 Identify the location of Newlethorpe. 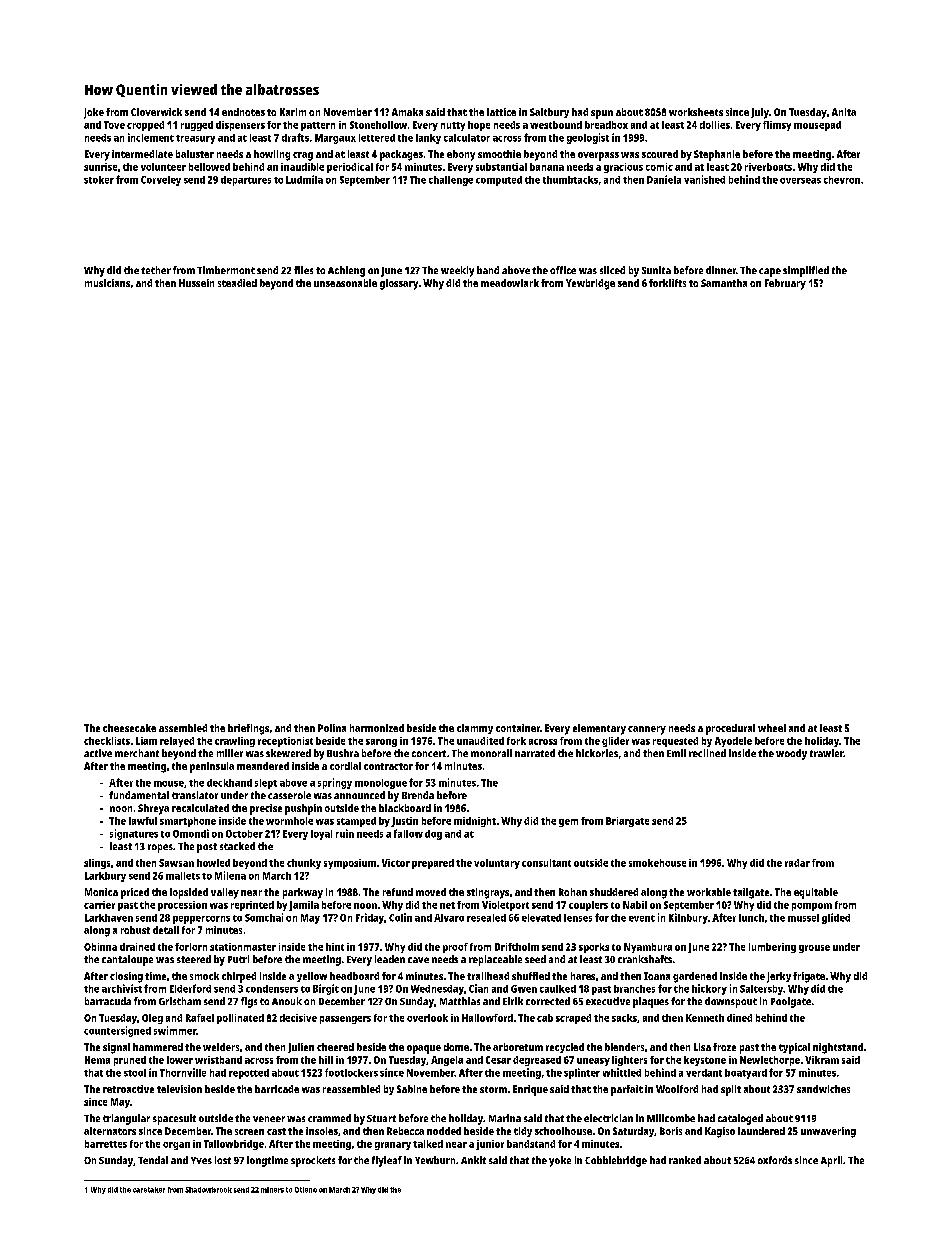
(770, 1061).
